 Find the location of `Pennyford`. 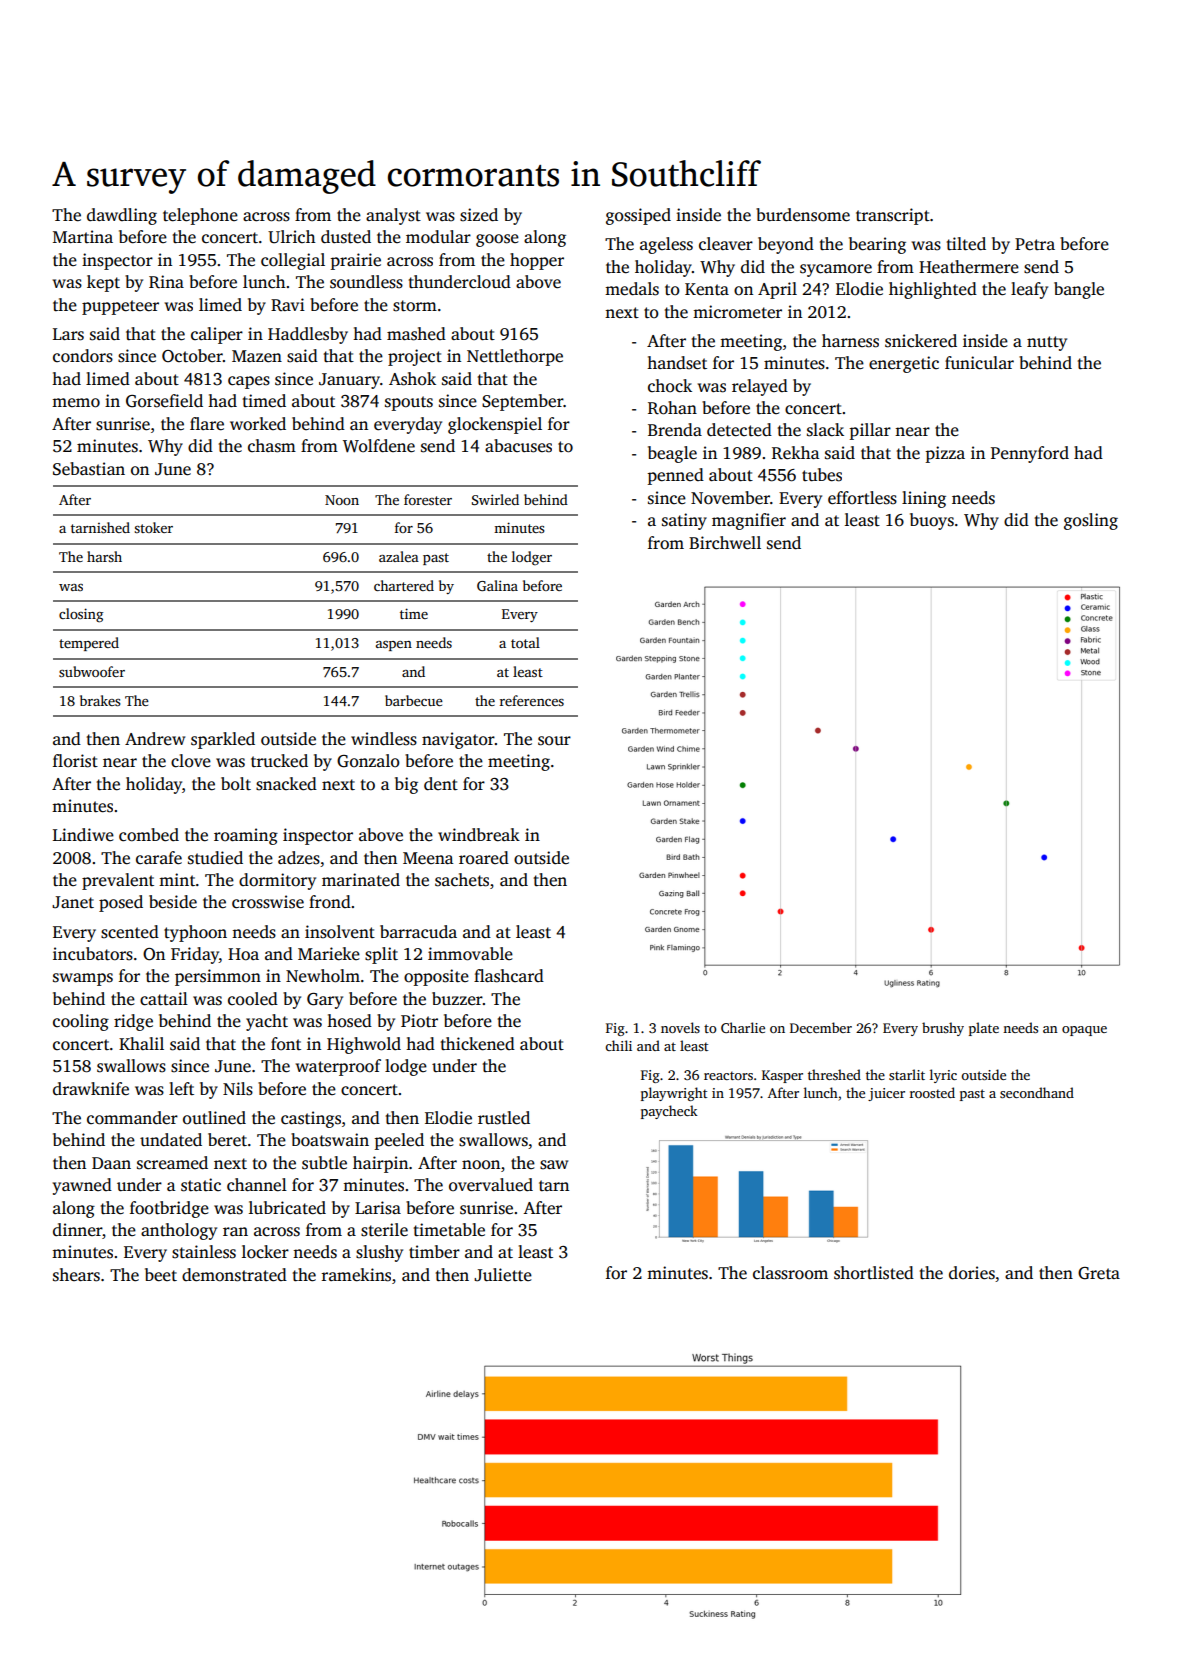

Pennyford is located at coordinates (1030, 454).
